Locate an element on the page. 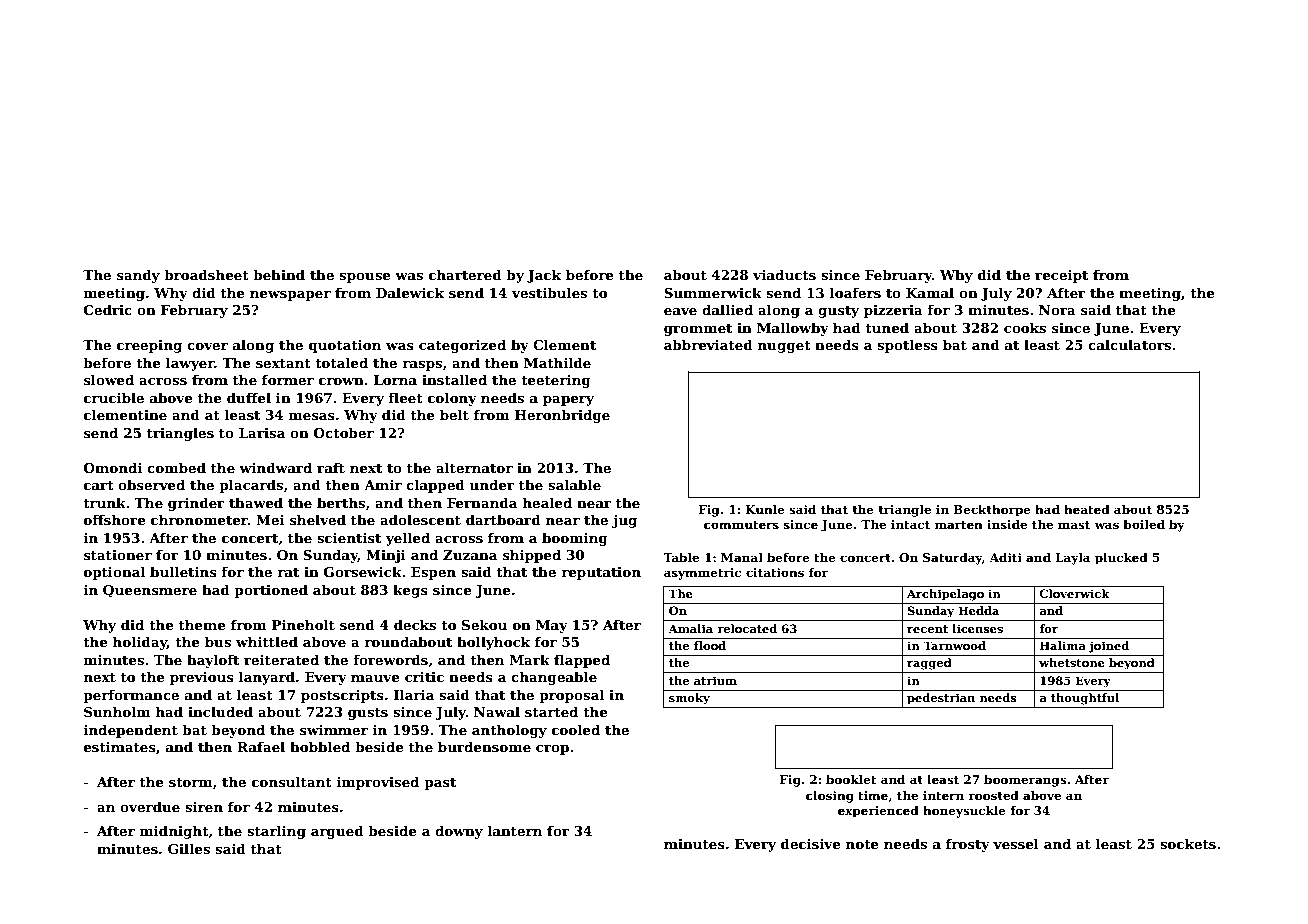 The width and height of the page is (1308, 924). estimates is located at coordinates (120, 747).
